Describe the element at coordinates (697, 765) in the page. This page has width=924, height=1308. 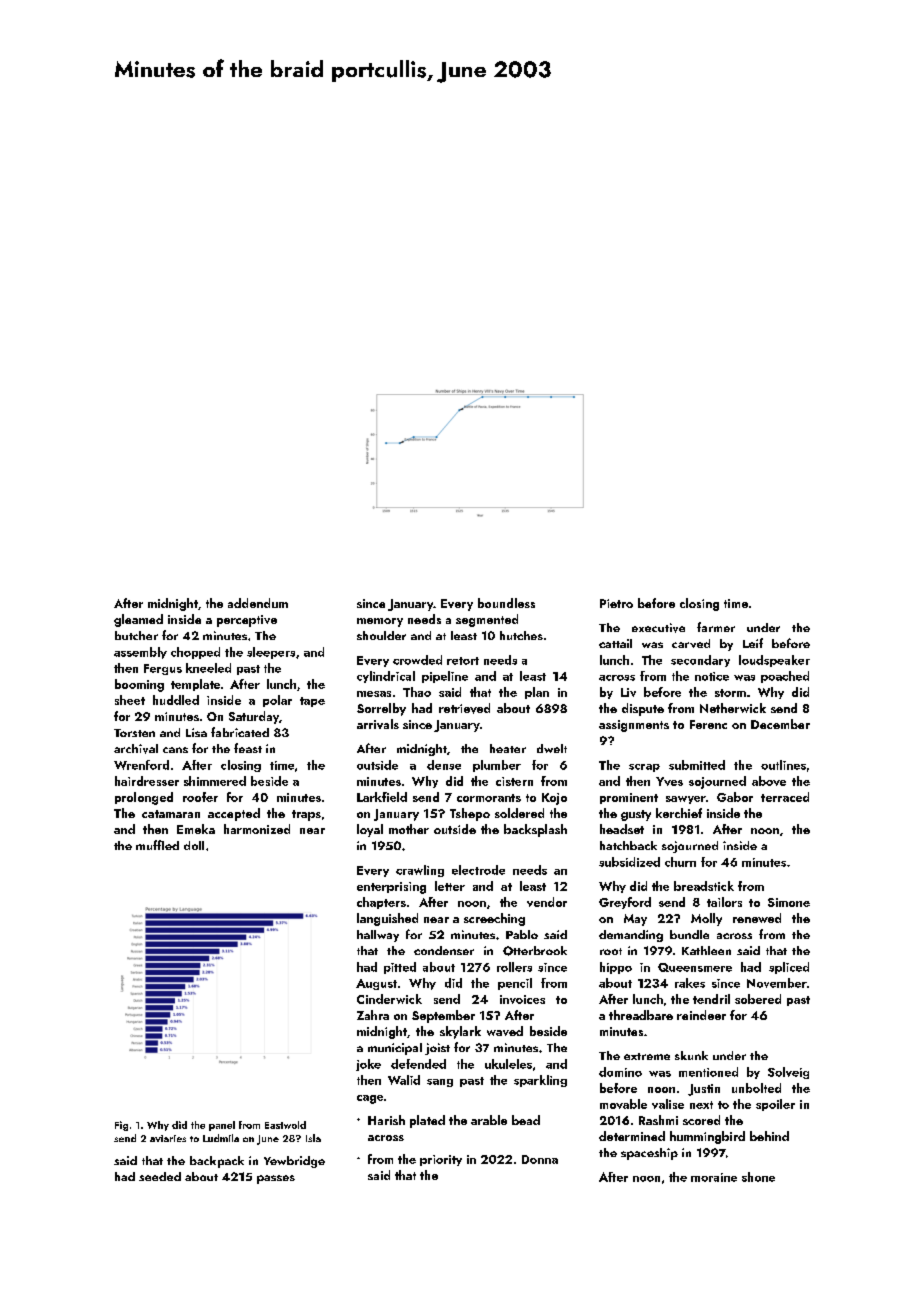
I see `submitted` at that location.
